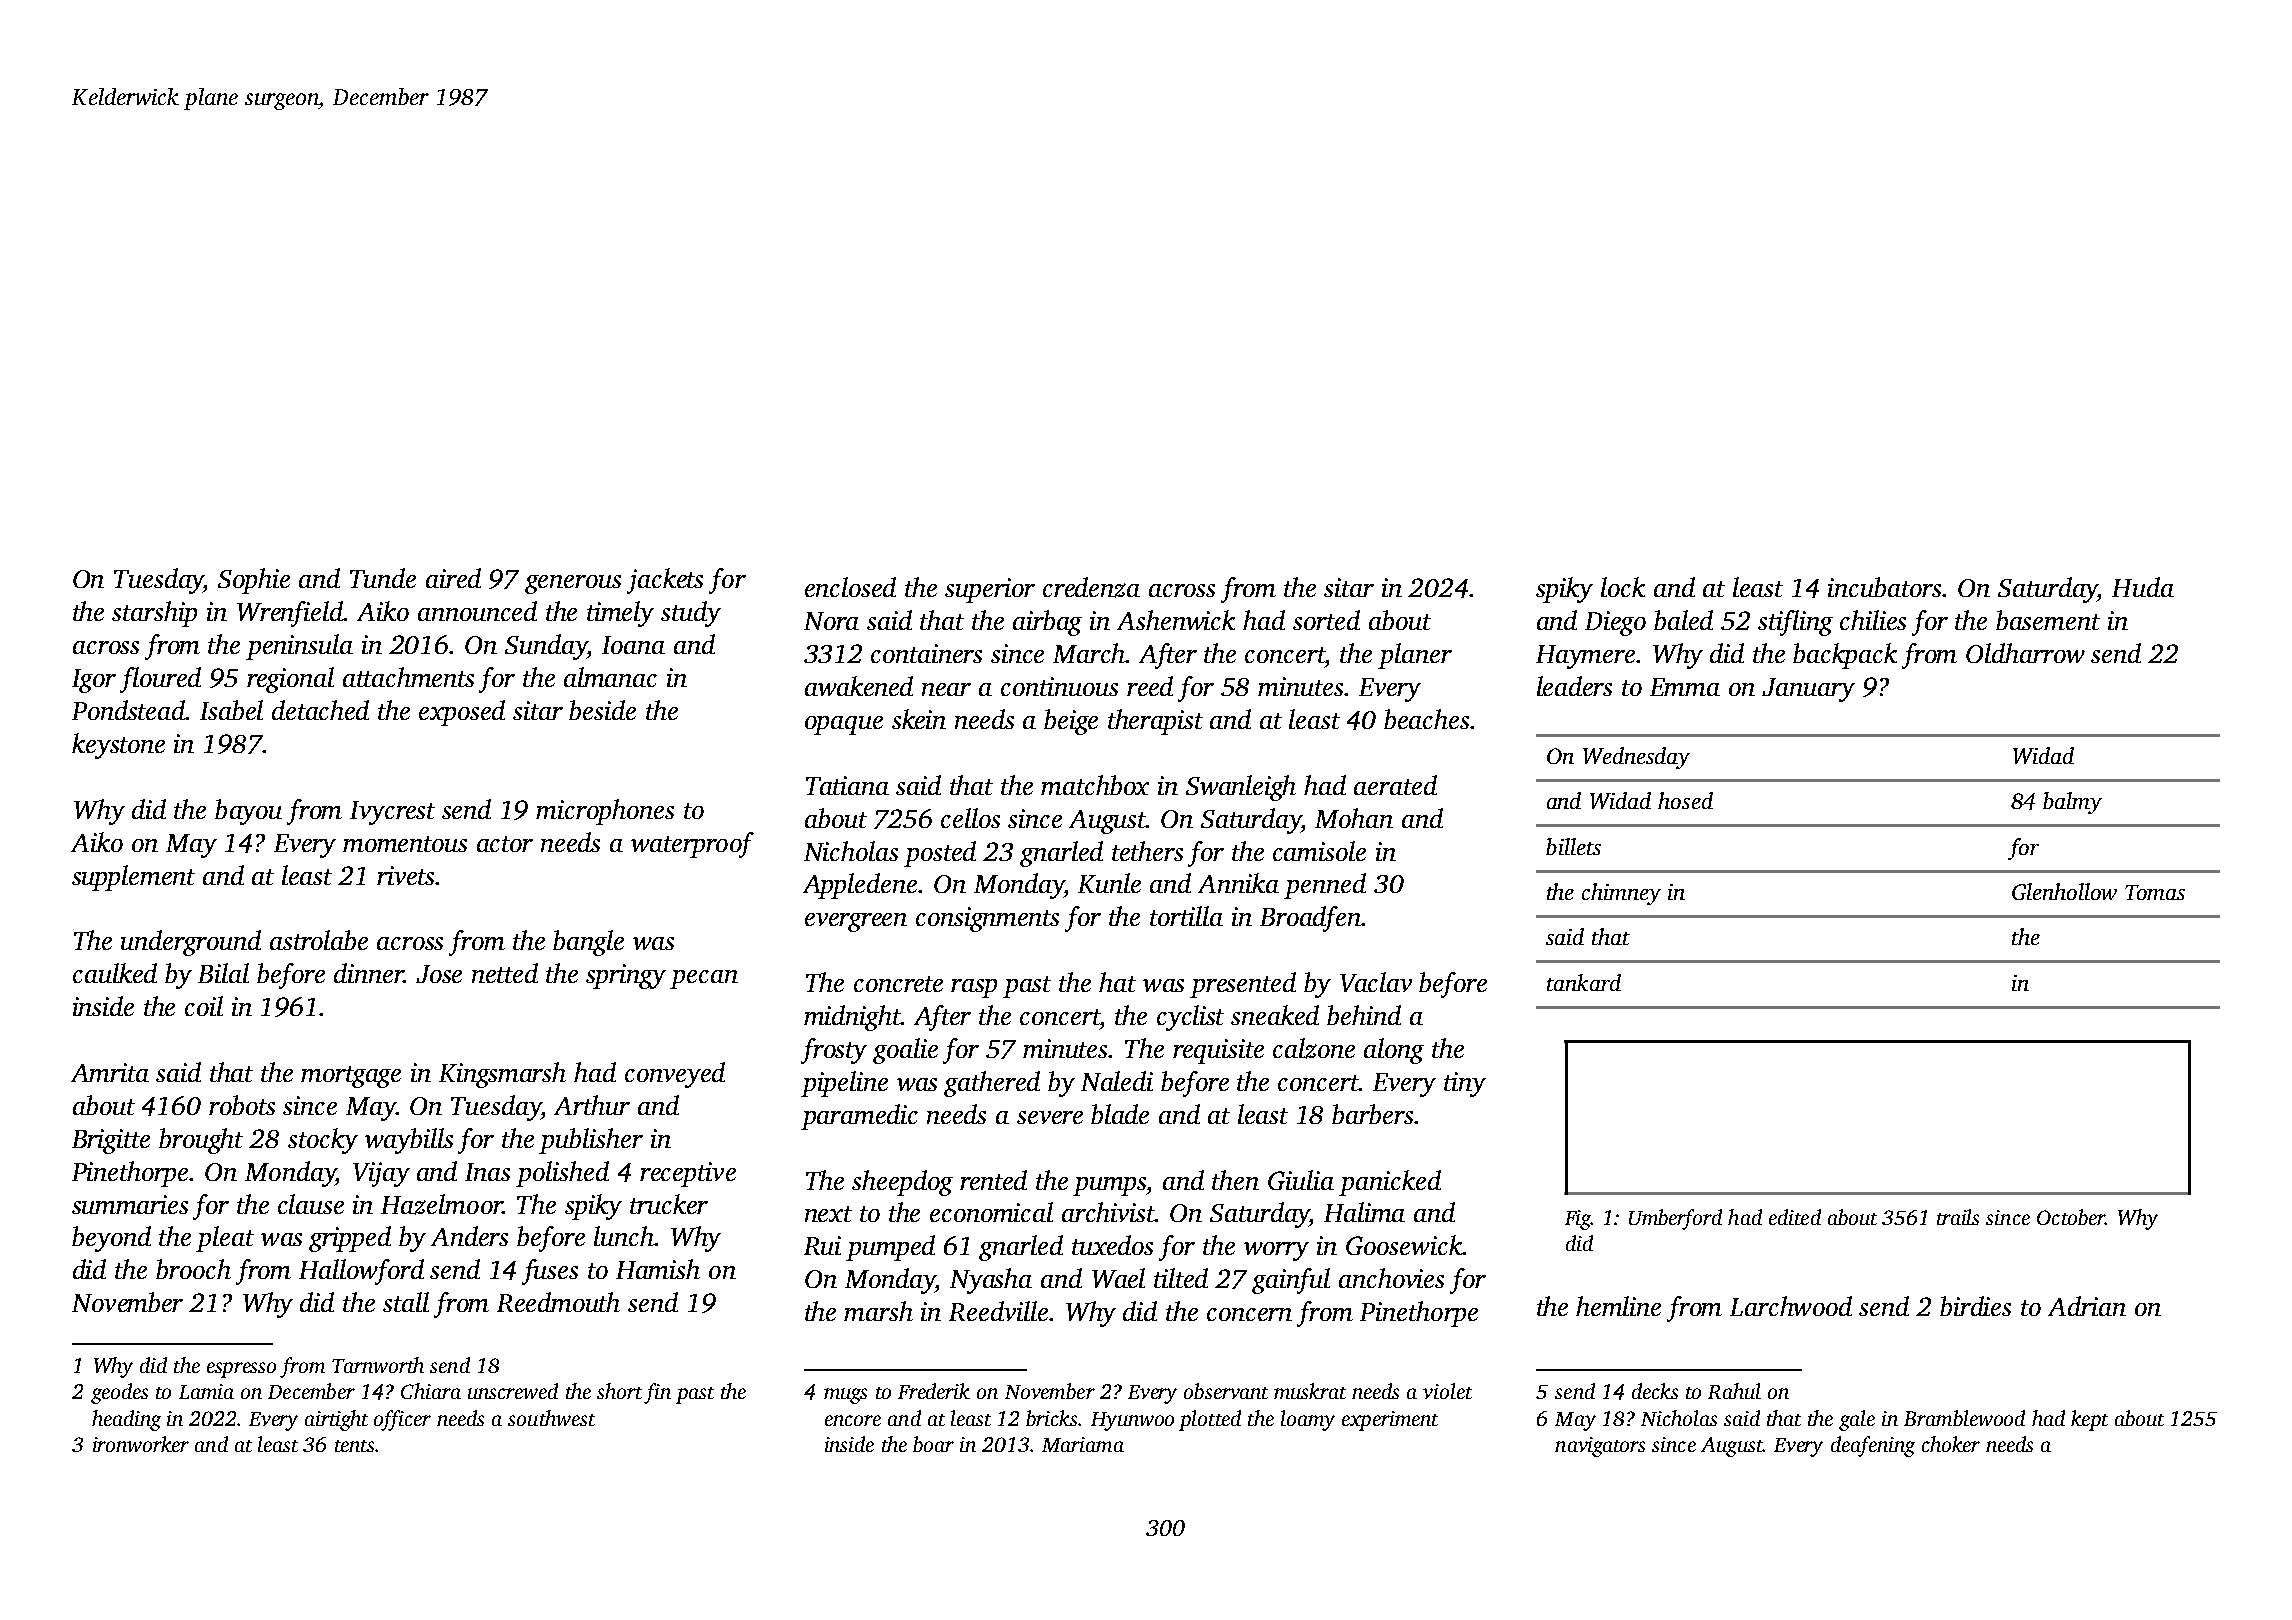 The width and height of the screenshot is (2292, 1620). I want to click on Oldharrow, so click(2025, 653).
